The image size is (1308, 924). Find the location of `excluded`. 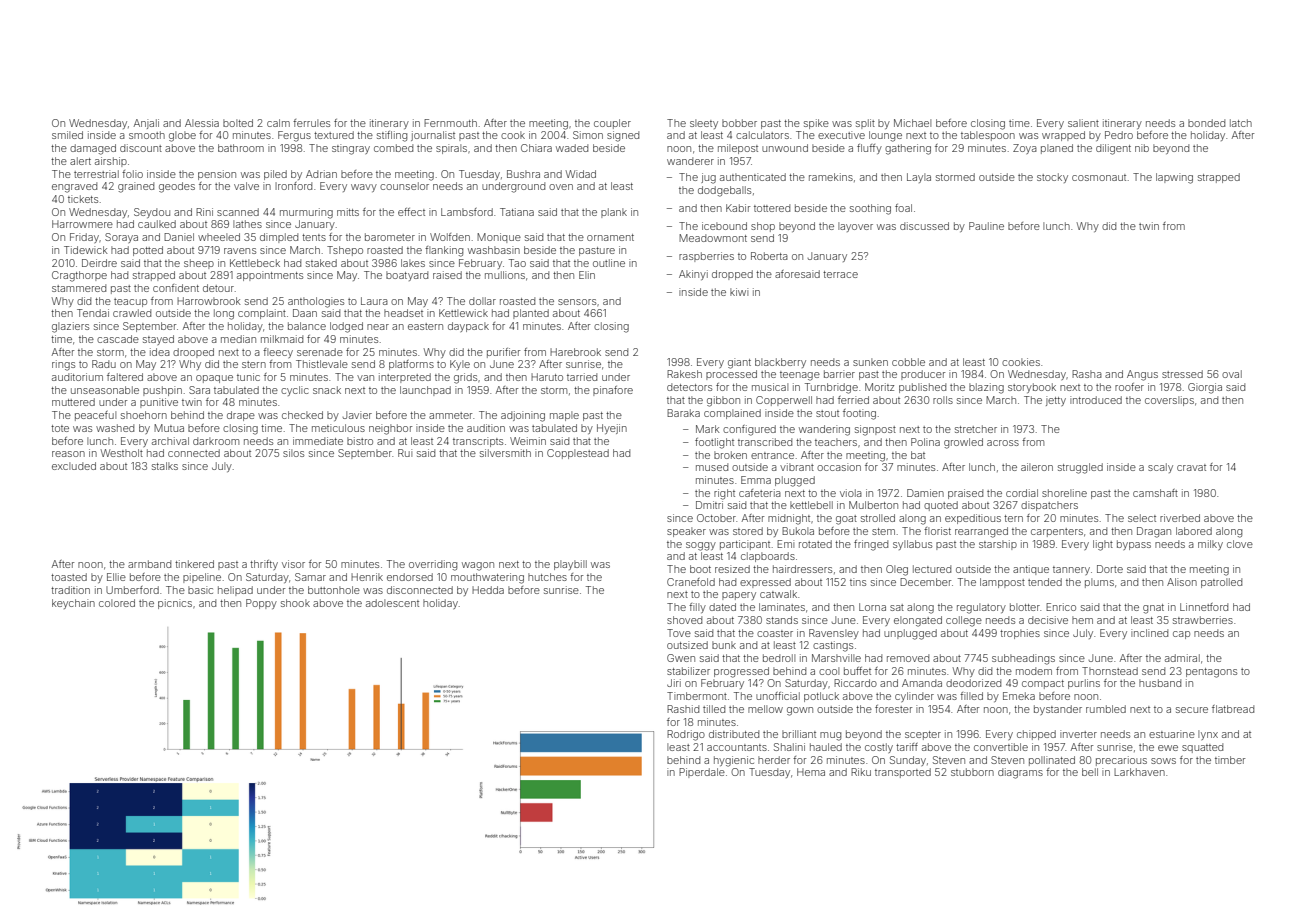

excluded is located at coordinates (74, 466).
